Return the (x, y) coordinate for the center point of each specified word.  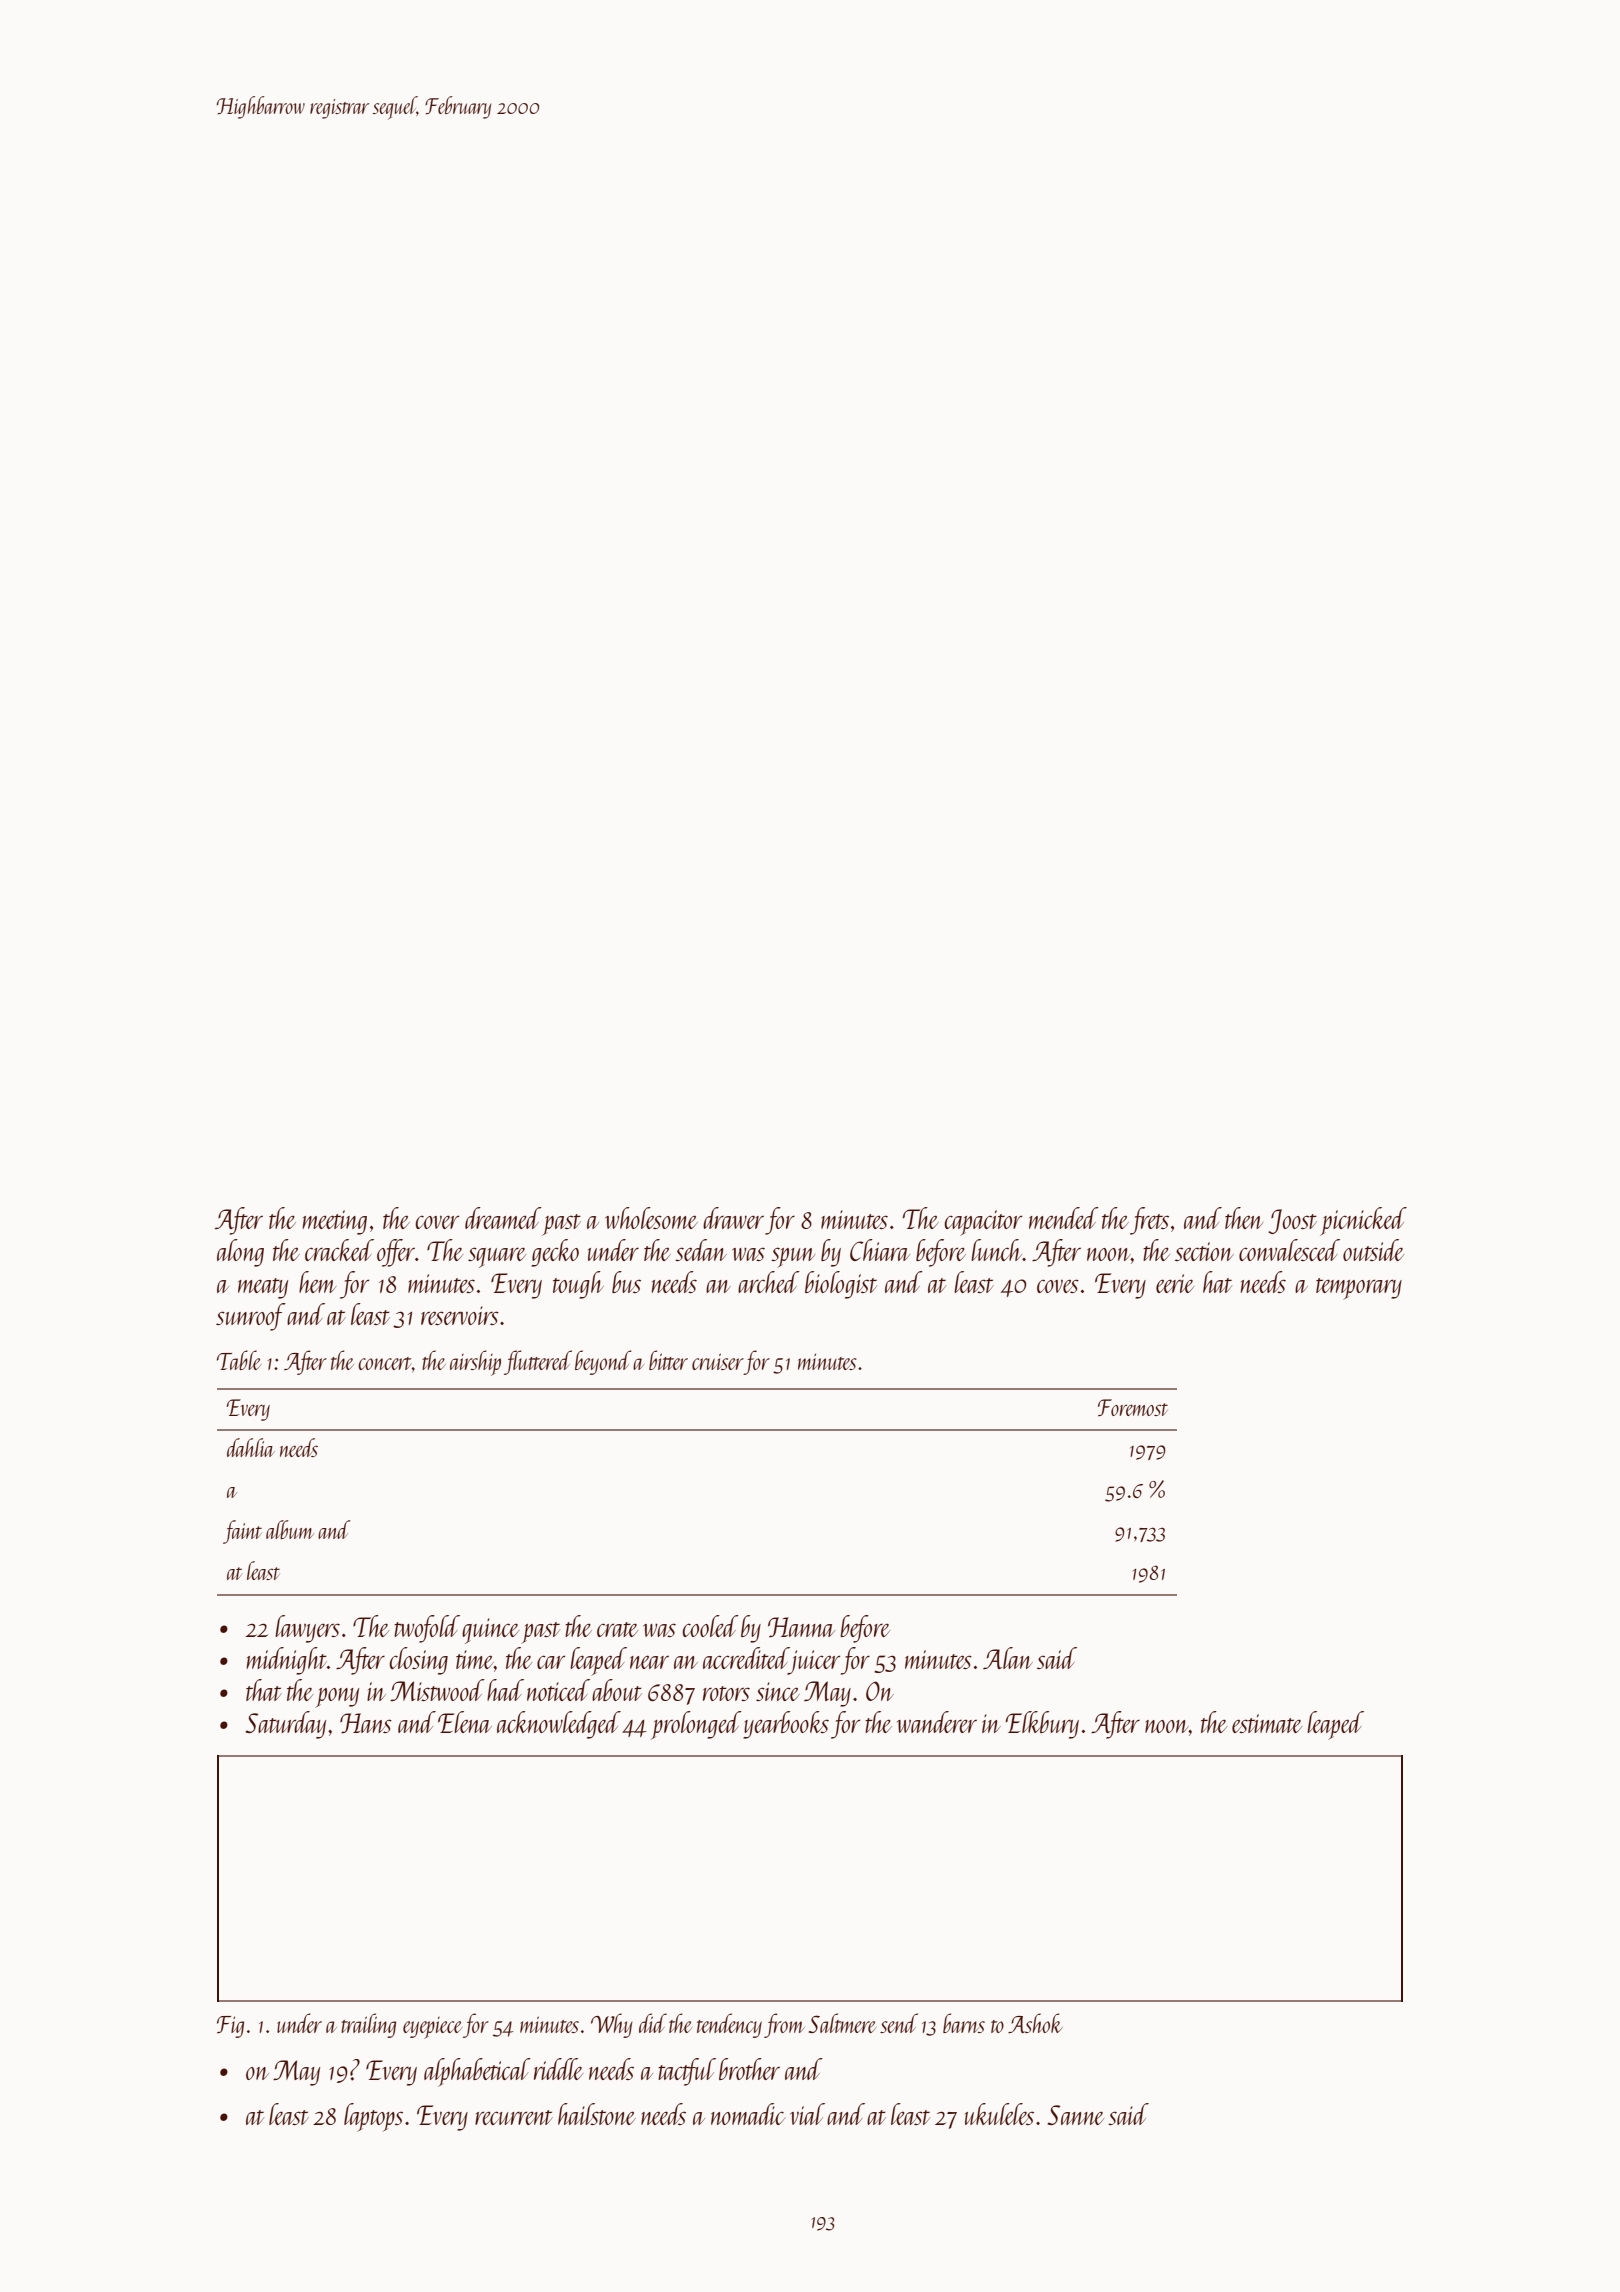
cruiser (718, 1361)
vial (807, 2114)
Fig (230, 2027)
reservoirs (460, 1315)
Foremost (1133, 1407)
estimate (1267, 1723)
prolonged (696, 1725)
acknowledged (559, 1725)
